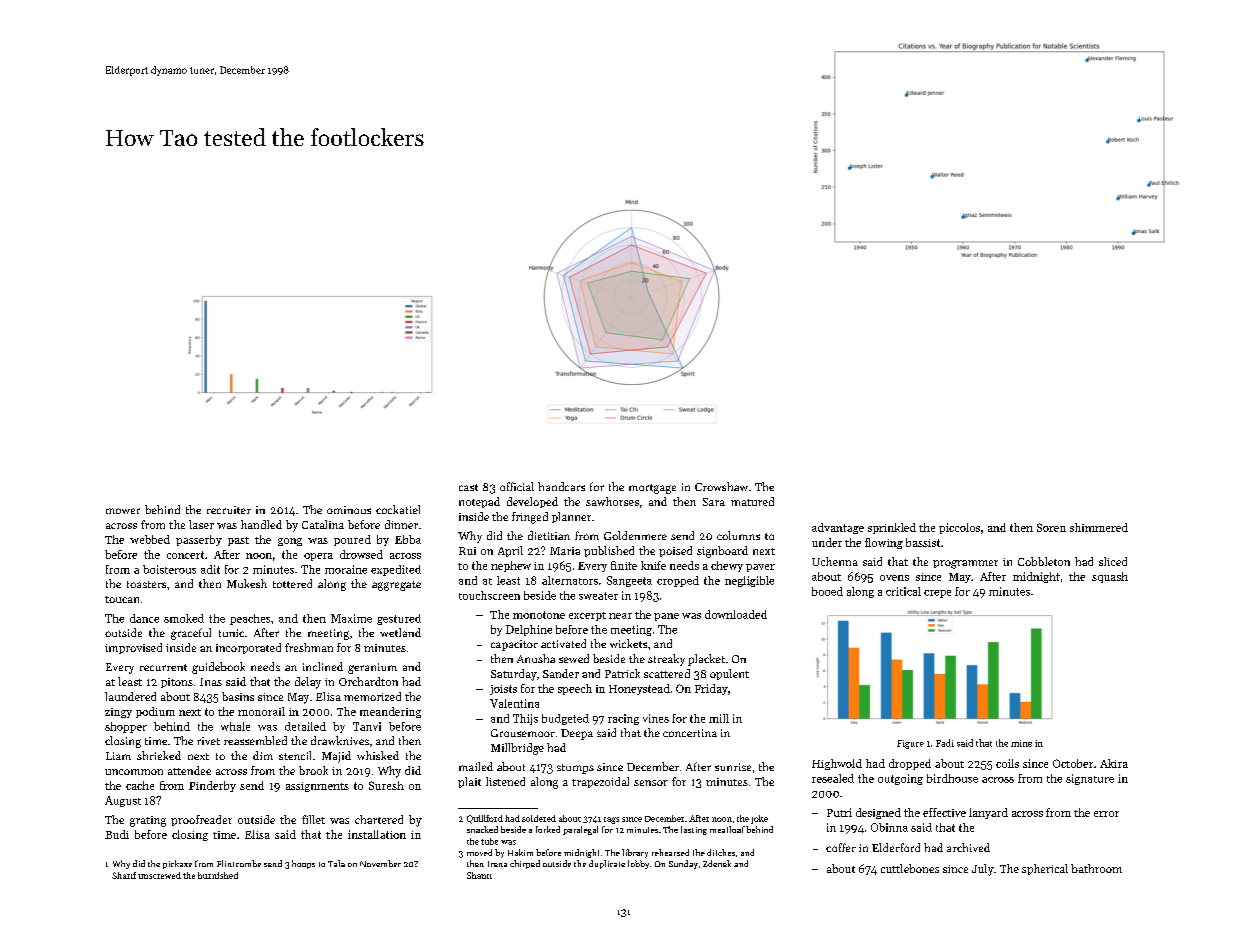 This document has height=952, width=1233. Describe the element at coordinates (752, 501) in the document. I see `matured` at that location.
